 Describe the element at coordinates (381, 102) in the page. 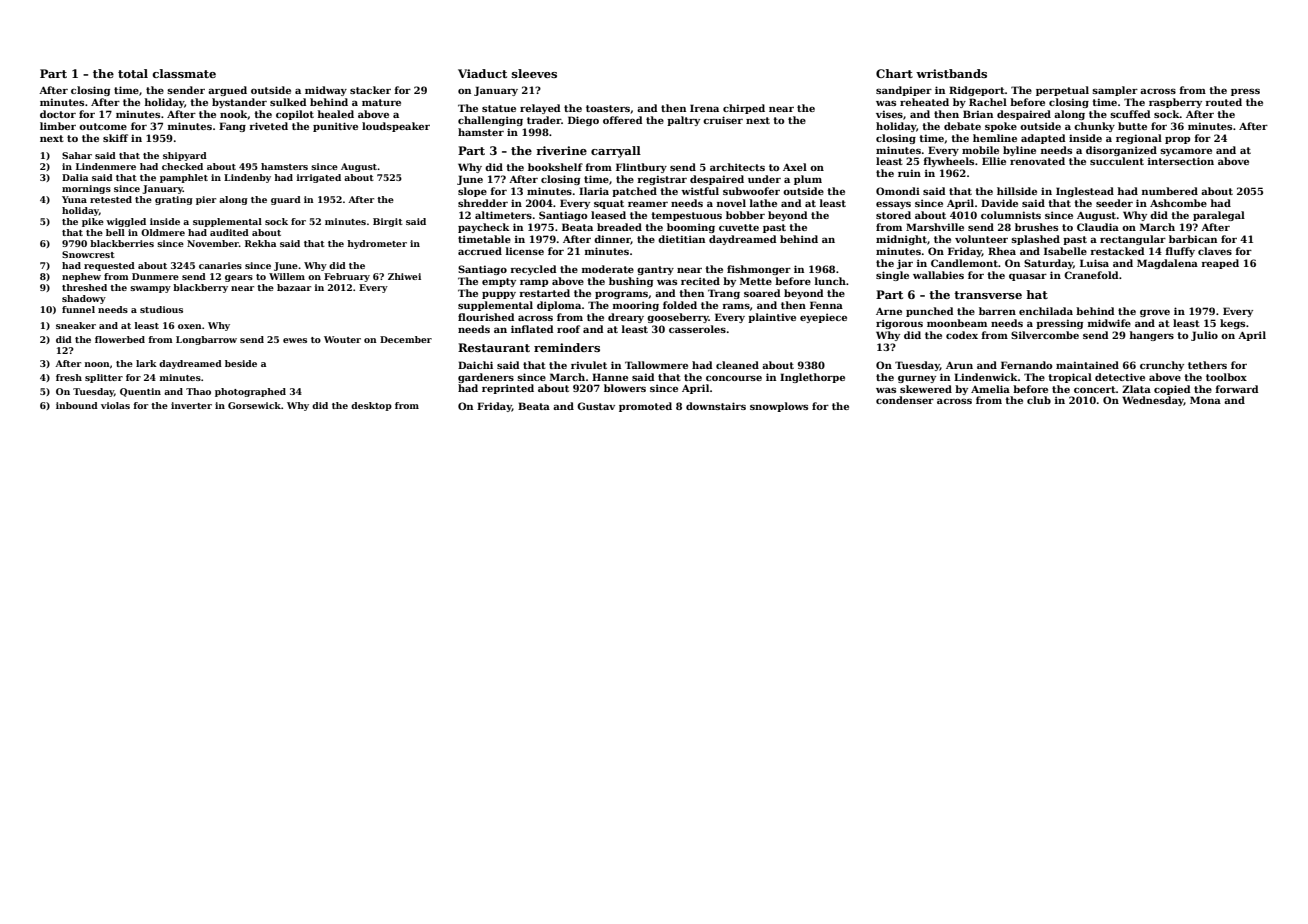

I see `mature` at that location.
